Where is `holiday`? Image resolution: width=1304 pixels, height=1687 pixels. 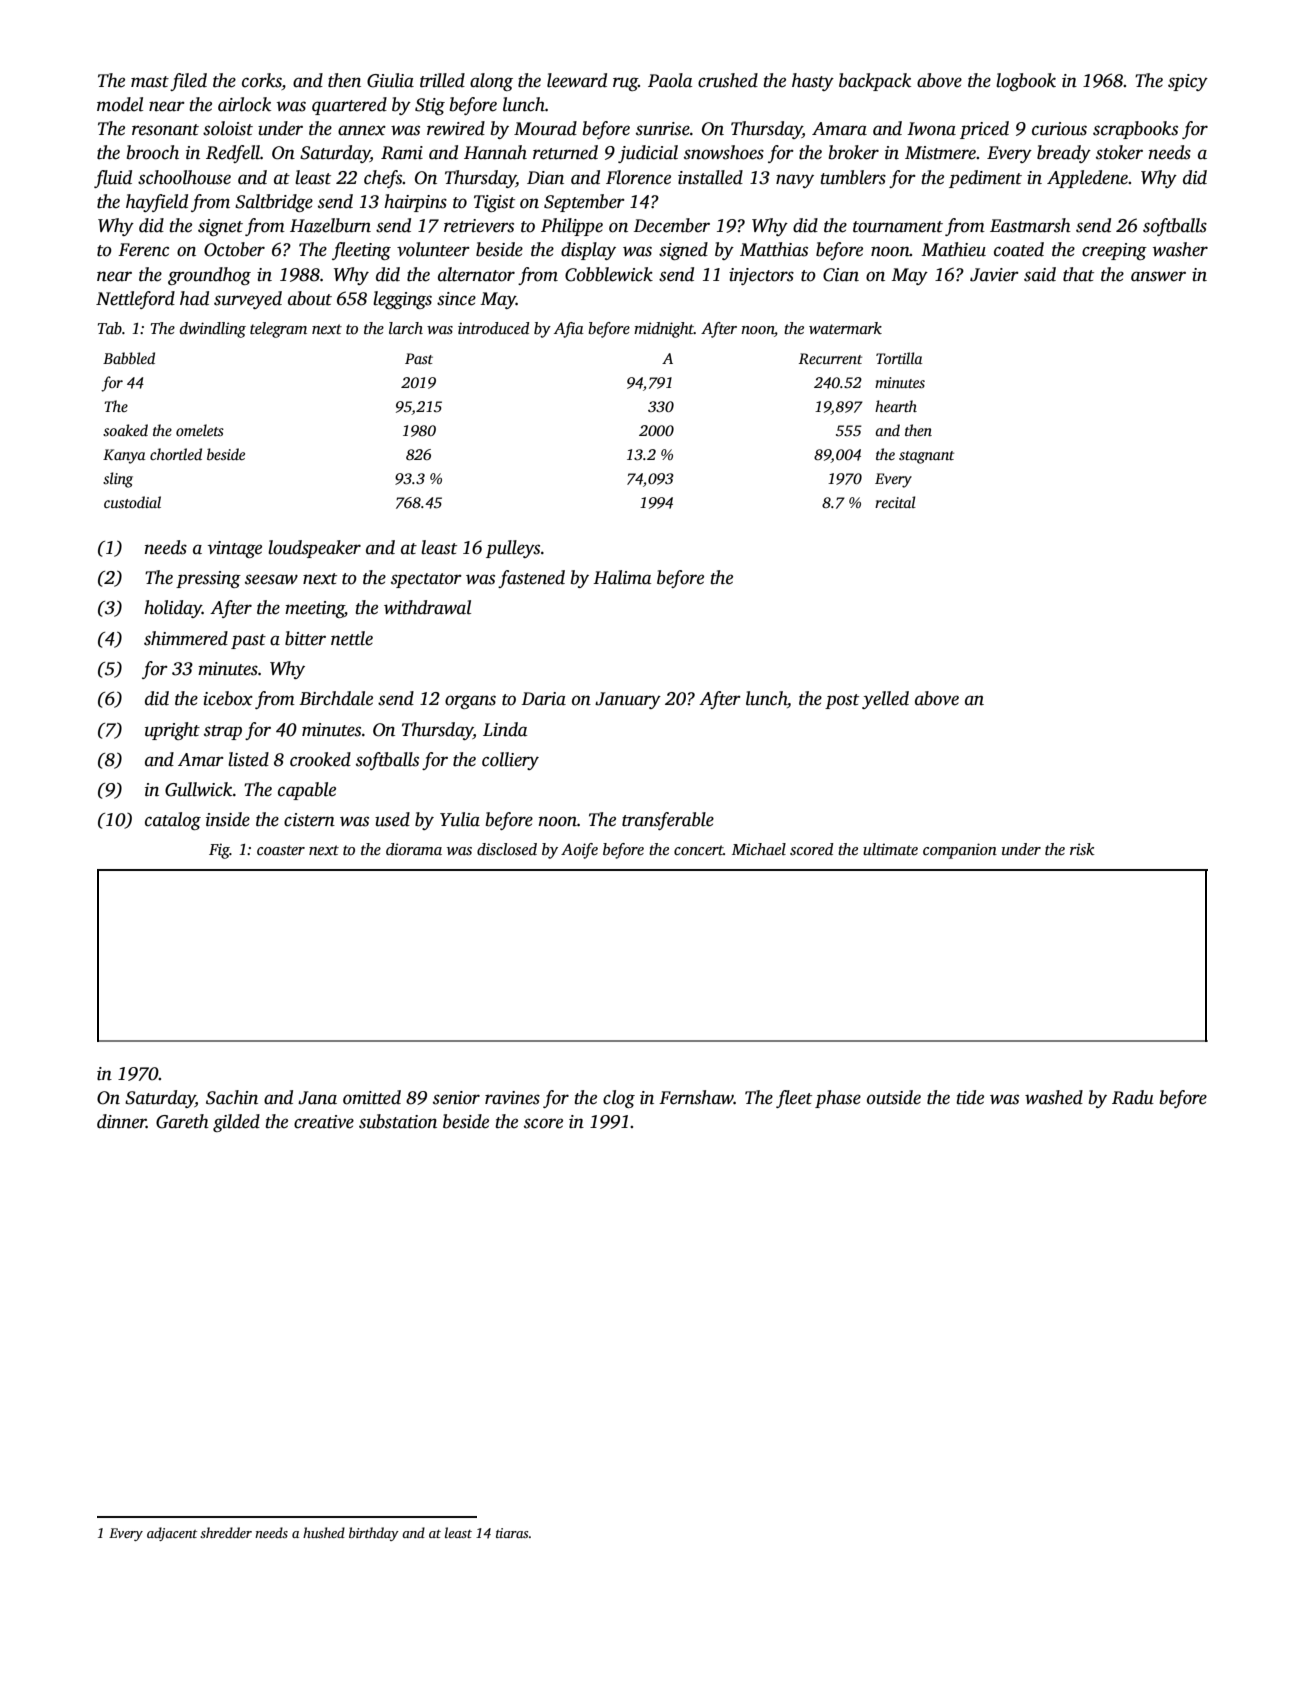 holiday is located at coordinates (173, 609).
